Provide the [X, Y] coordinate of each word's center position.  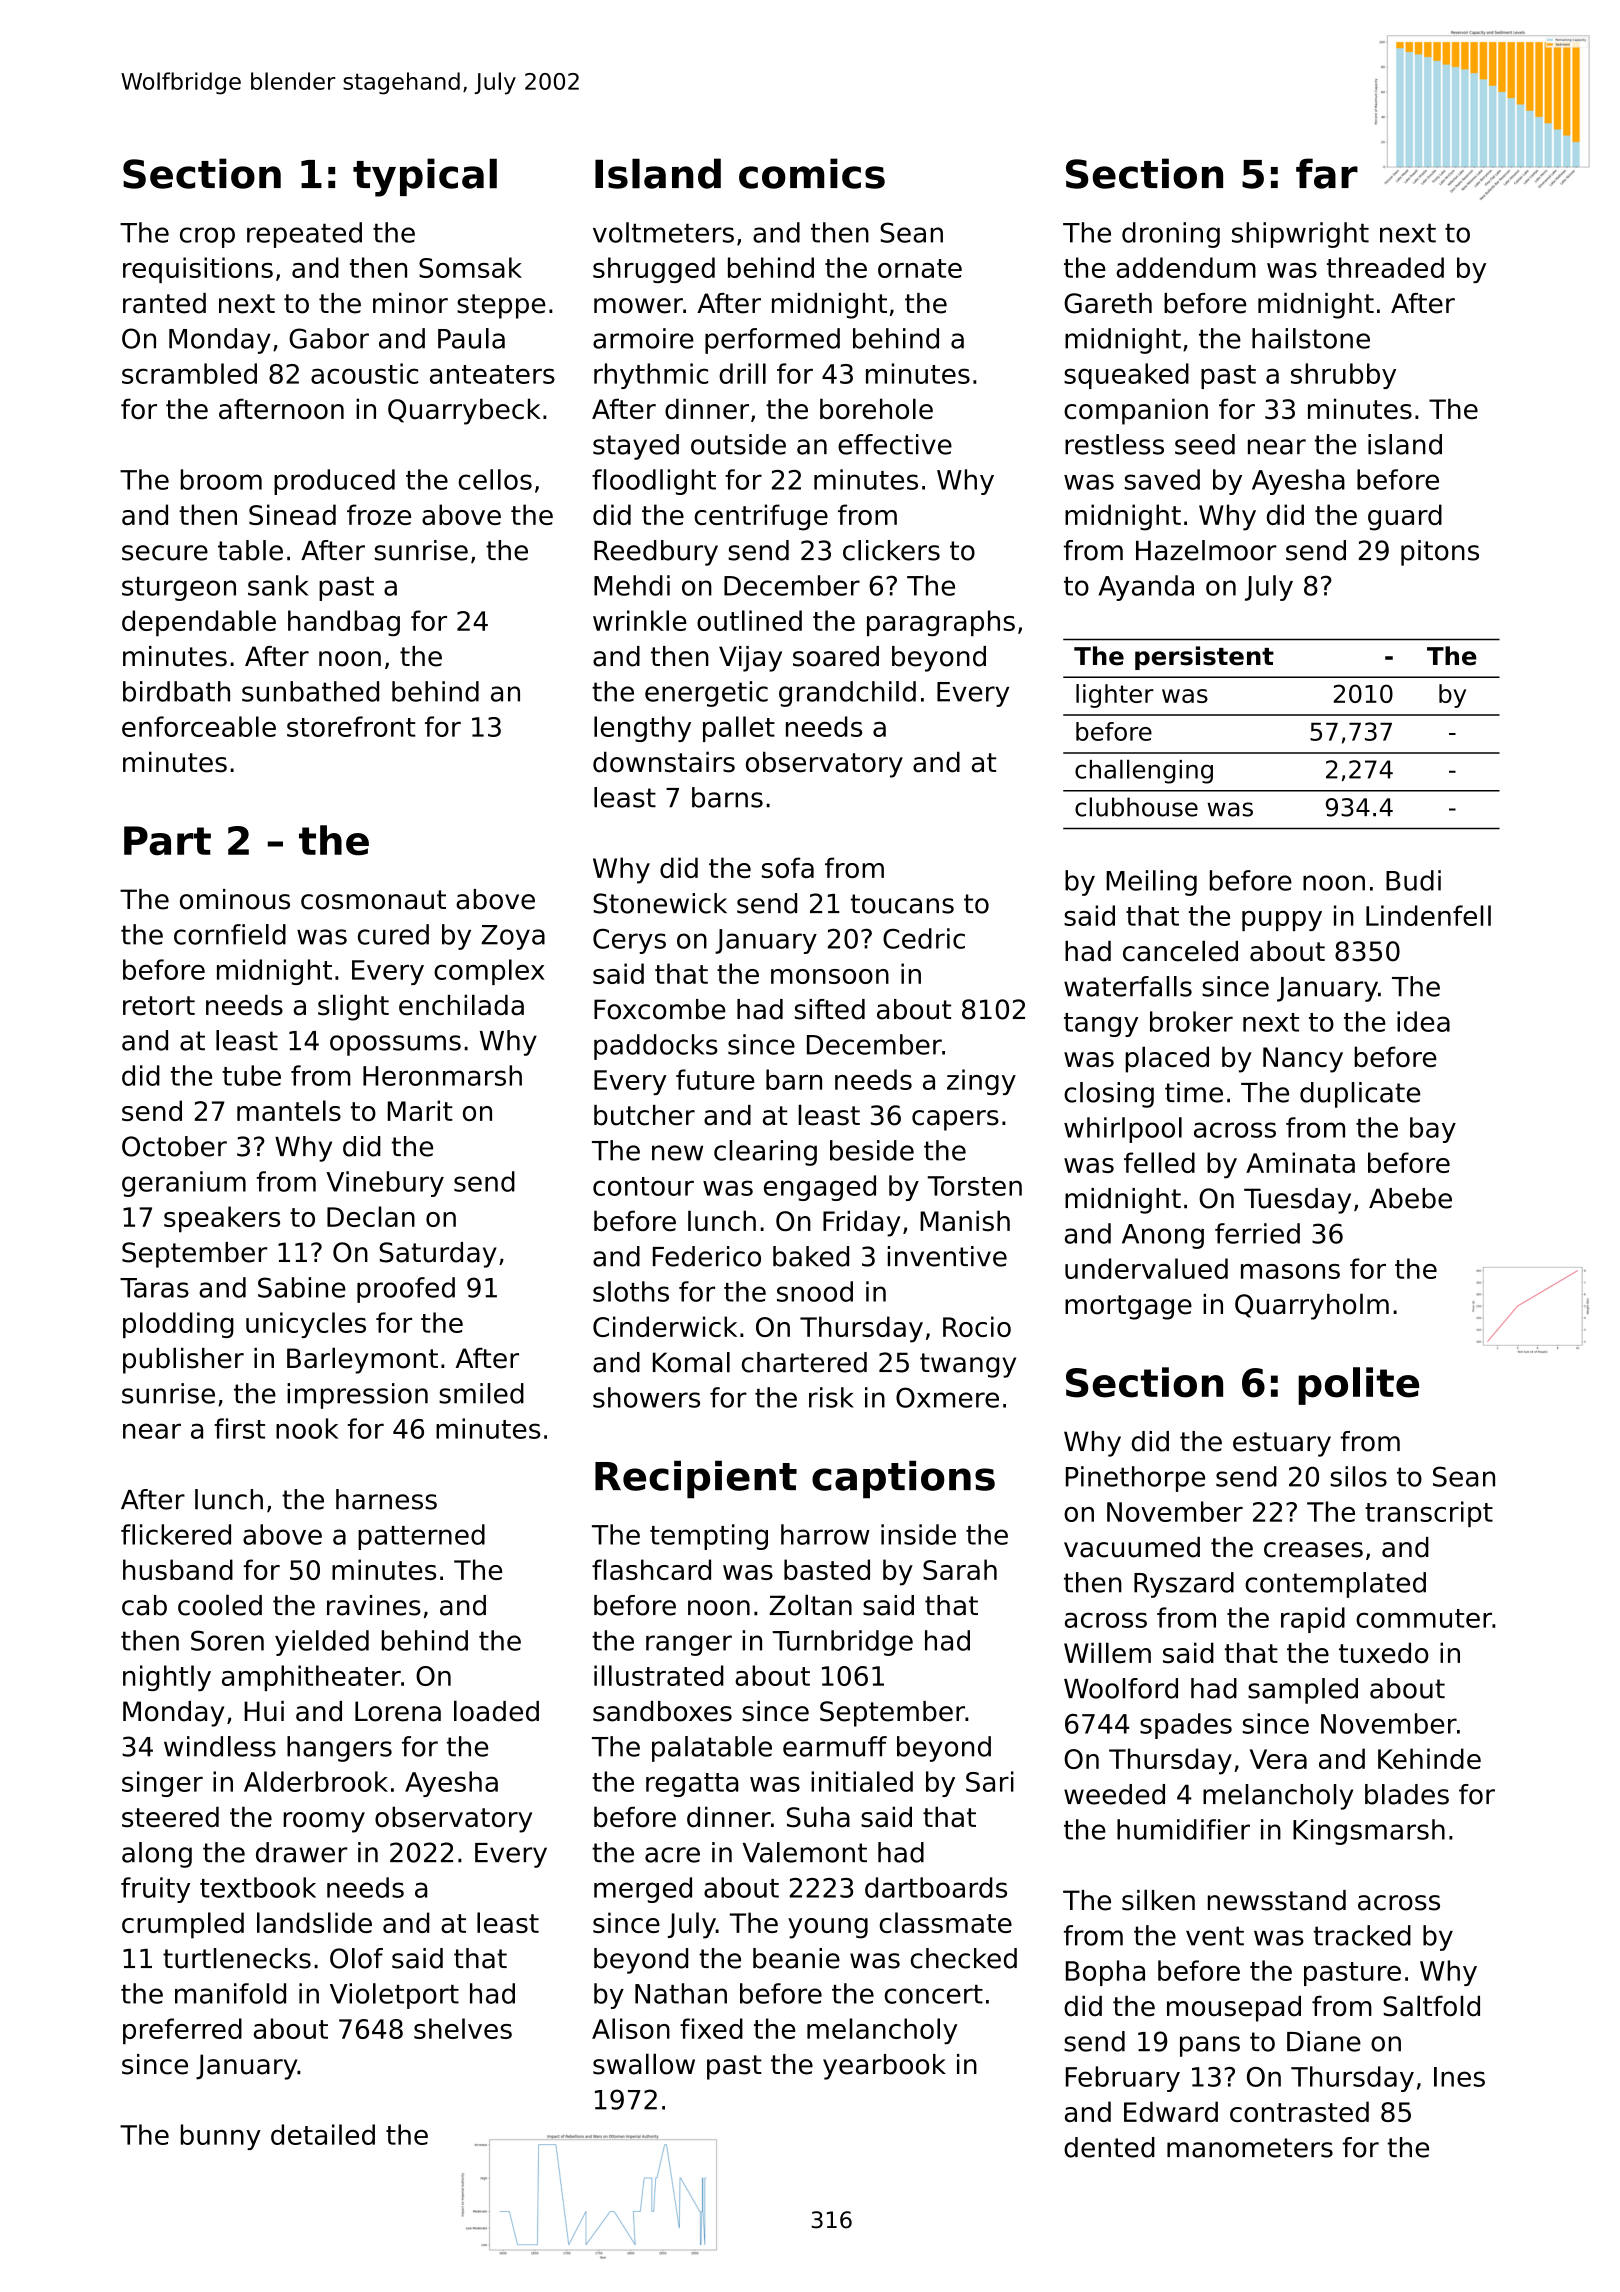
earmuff [835, 1746]
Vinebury [385, 1184]
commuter [1424, 1618]
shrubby [1343, 376]
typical [425, 177]
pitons [1440, 553]
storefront [351, 726]
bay [1433, 1130]
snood [815, 1291]
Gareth [1108, 303]
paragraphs [941, 623]
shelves [463, 2028]
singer [162, 1784]
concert [933, 1994]
